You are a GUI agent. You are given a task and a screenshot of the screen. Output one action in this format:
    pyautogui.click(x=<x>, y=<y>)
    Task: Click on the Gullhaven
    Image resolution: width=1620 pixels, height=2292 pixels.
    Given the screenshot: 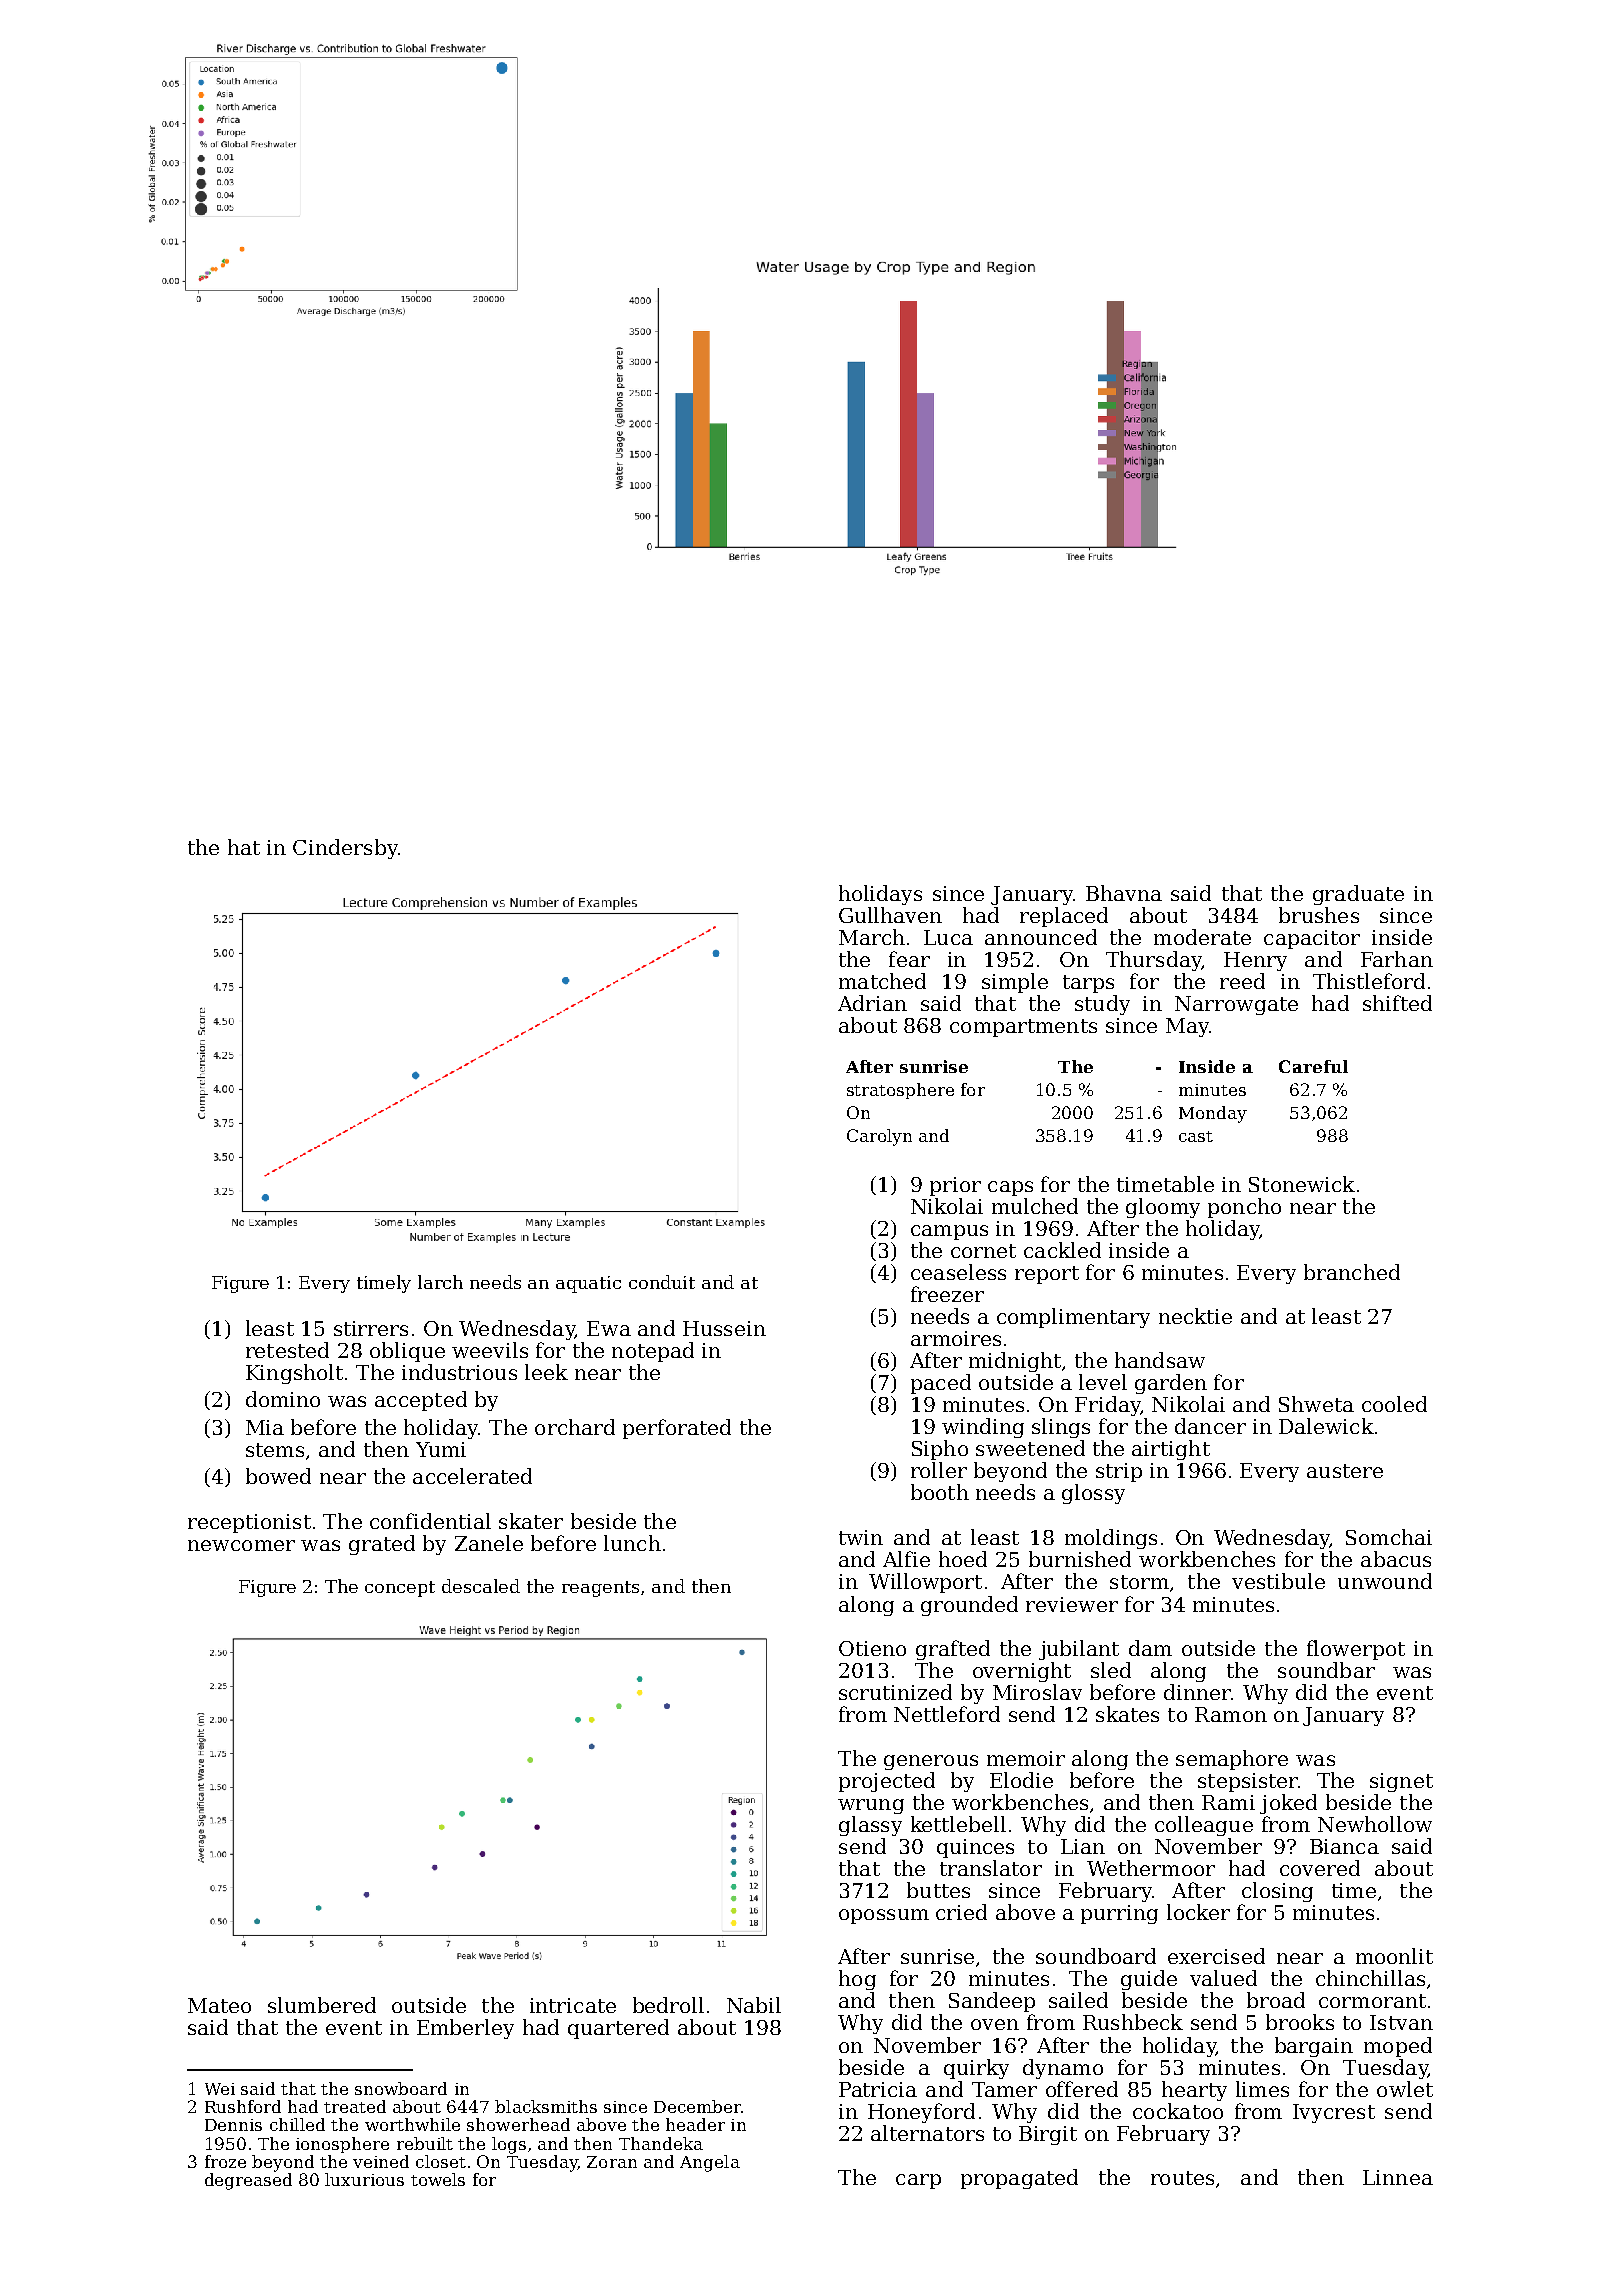 What is the action you would take?
    pyautogui.click(x=890, y=915)
